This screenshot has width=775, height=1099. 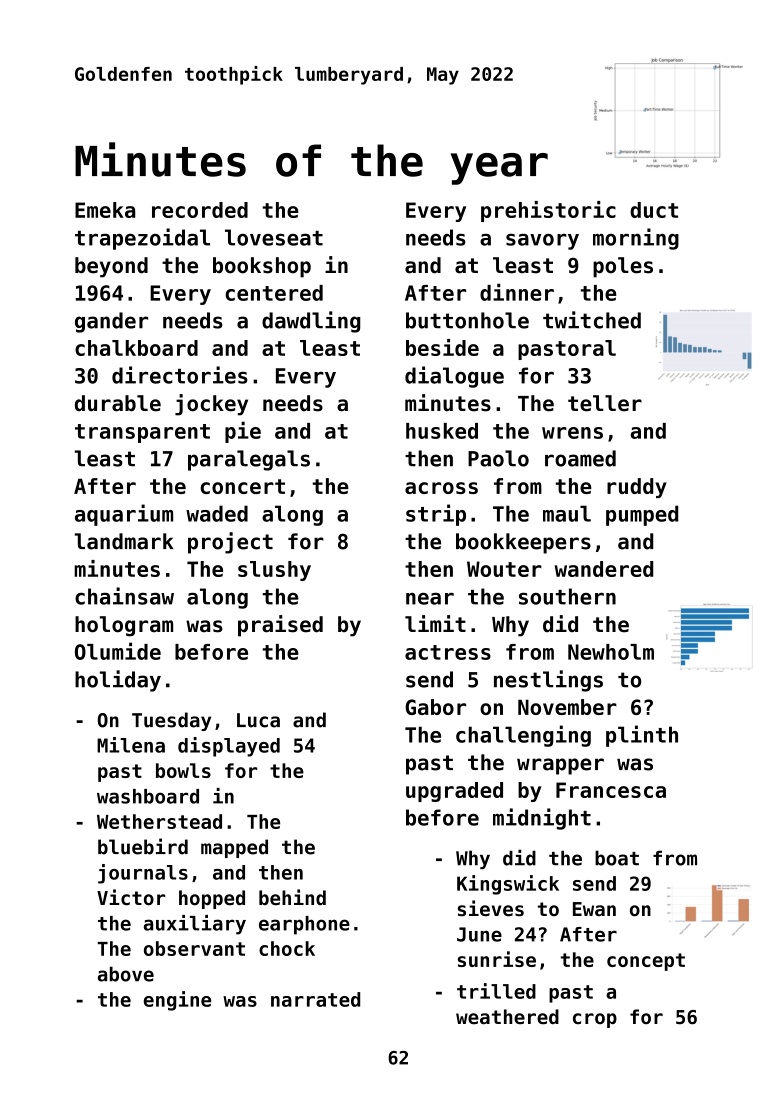 I want to click on engine, so click(x=177, y=1001).
